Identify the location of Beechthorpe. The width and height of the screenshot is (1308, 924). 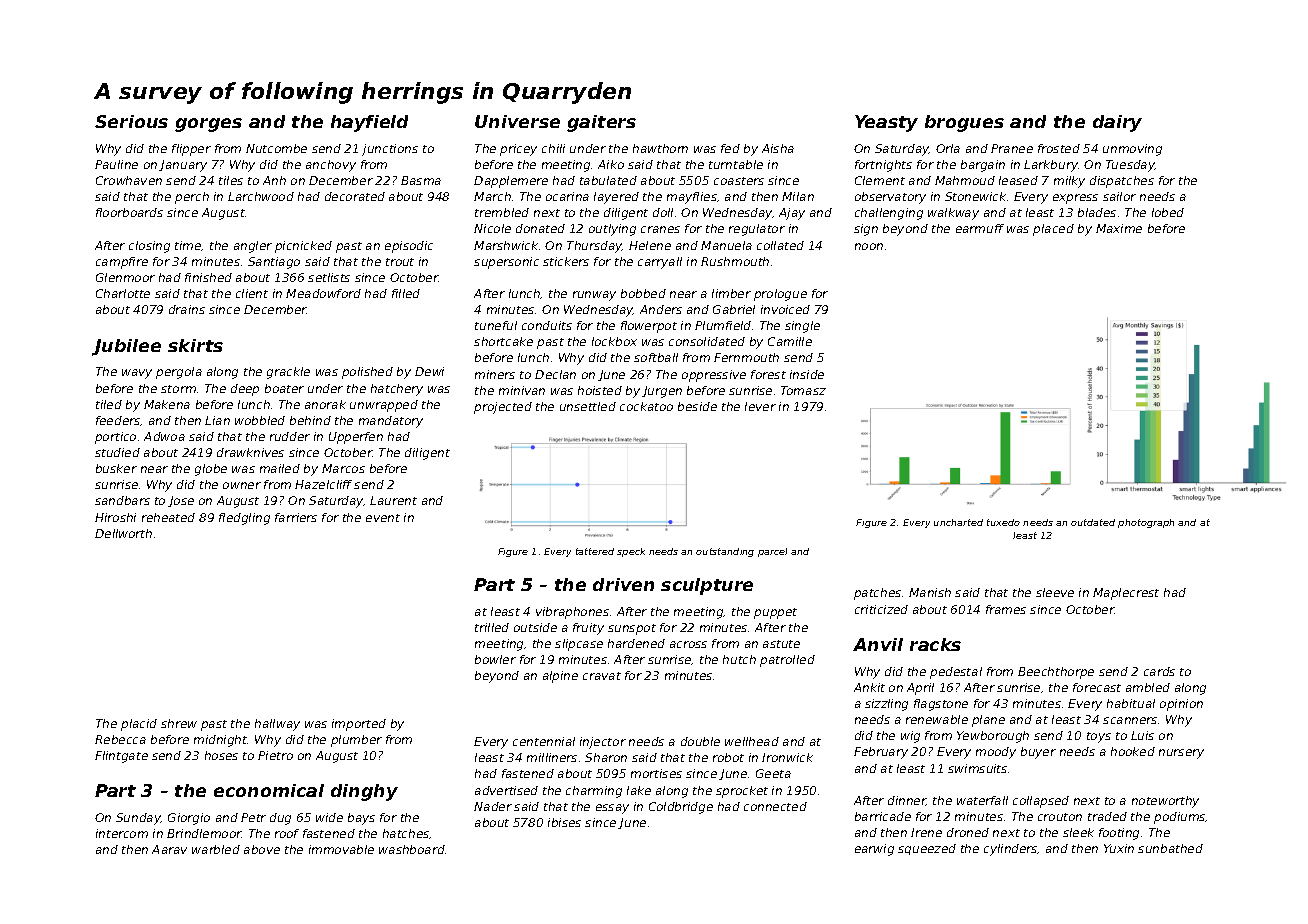
(1056, 673).
